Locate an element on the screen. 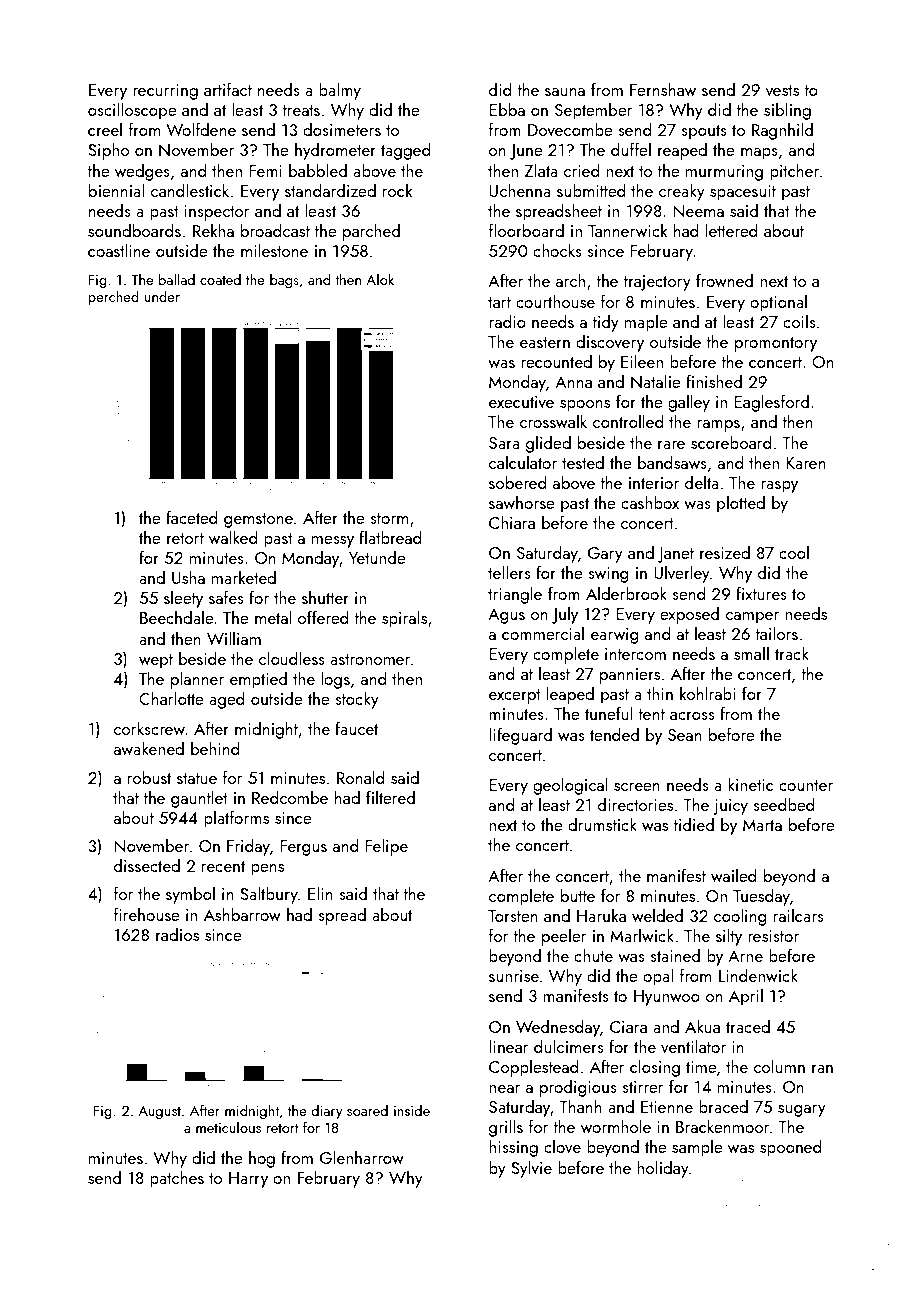  cashbox is located at coordinates (650, 502).
